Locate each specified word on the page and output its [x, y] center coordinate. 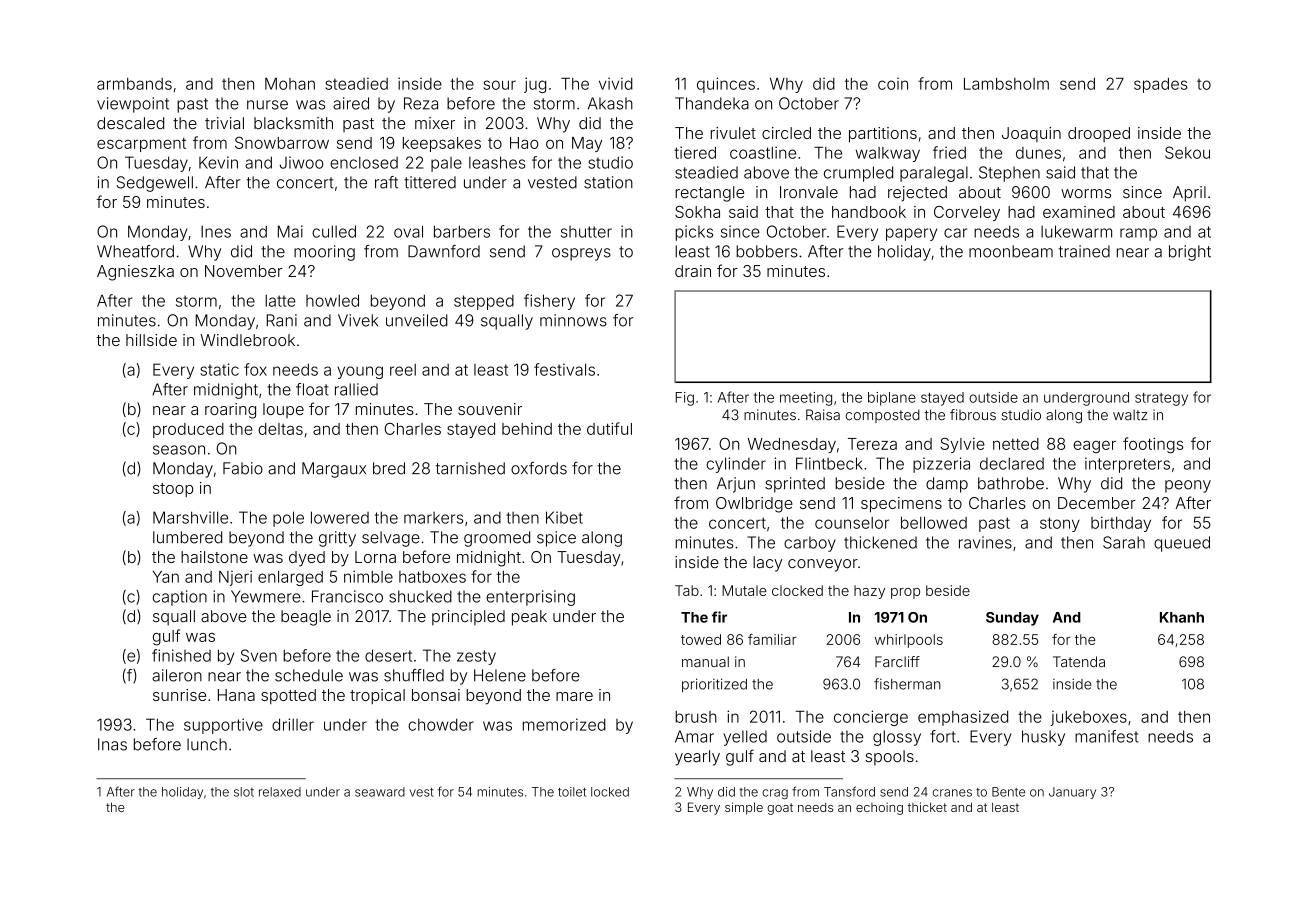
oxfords [539, 468]
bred [389, 468]
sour [500, 85]
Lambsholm [1006, 84]
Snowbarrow [282, 142]
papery [911, 234]
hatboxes [432, 577]
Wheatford [135, 251]
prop [905, 593]
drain [693, 271]
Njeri [235, 578]
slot [244, 792]
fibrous [973, 415]
